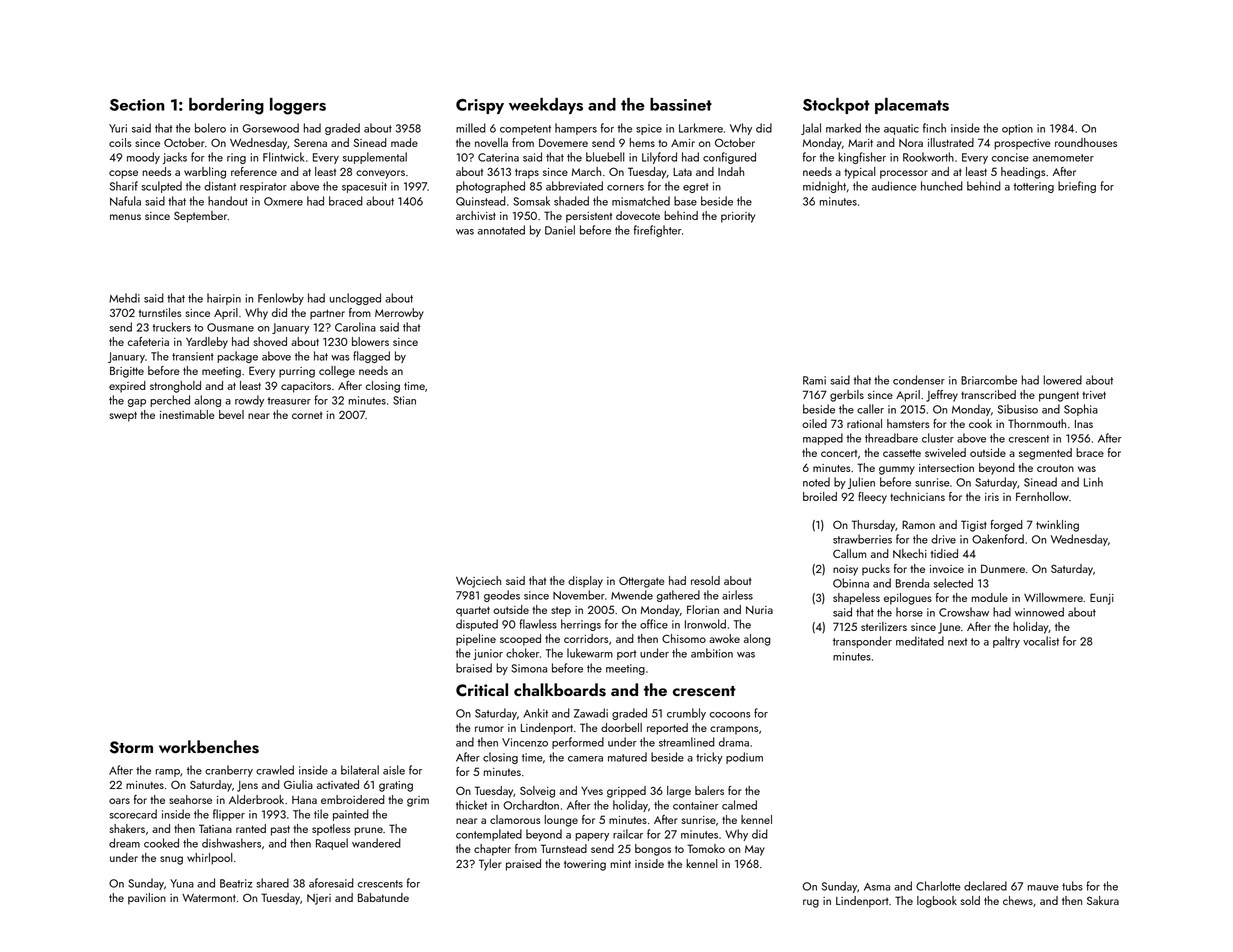 Image resolution: width=1233 pixels, height=952 pixels. I want to click on praised, so click(523, 865).
